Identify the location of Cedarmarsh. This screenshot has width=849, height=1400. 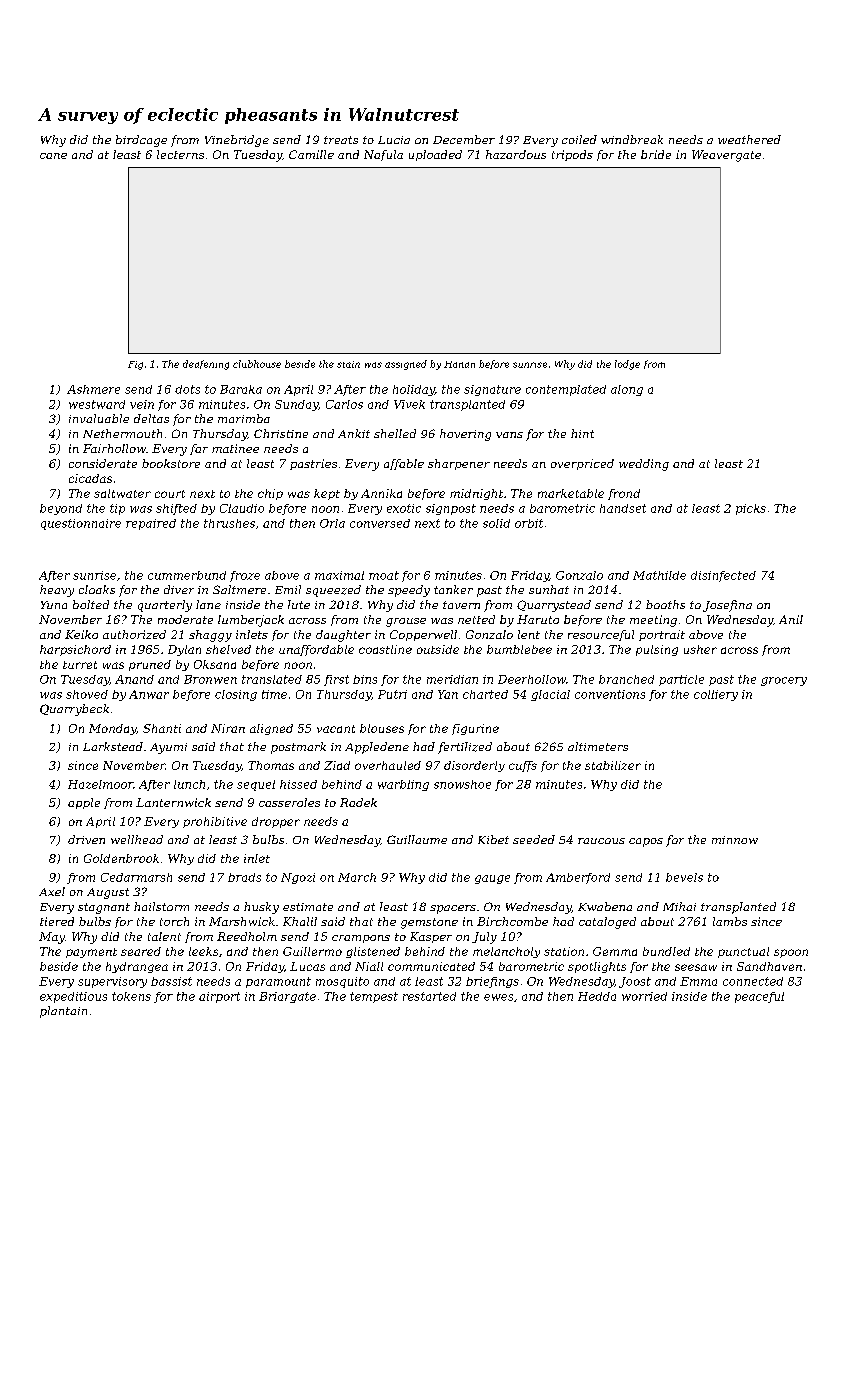
(136, 877).
